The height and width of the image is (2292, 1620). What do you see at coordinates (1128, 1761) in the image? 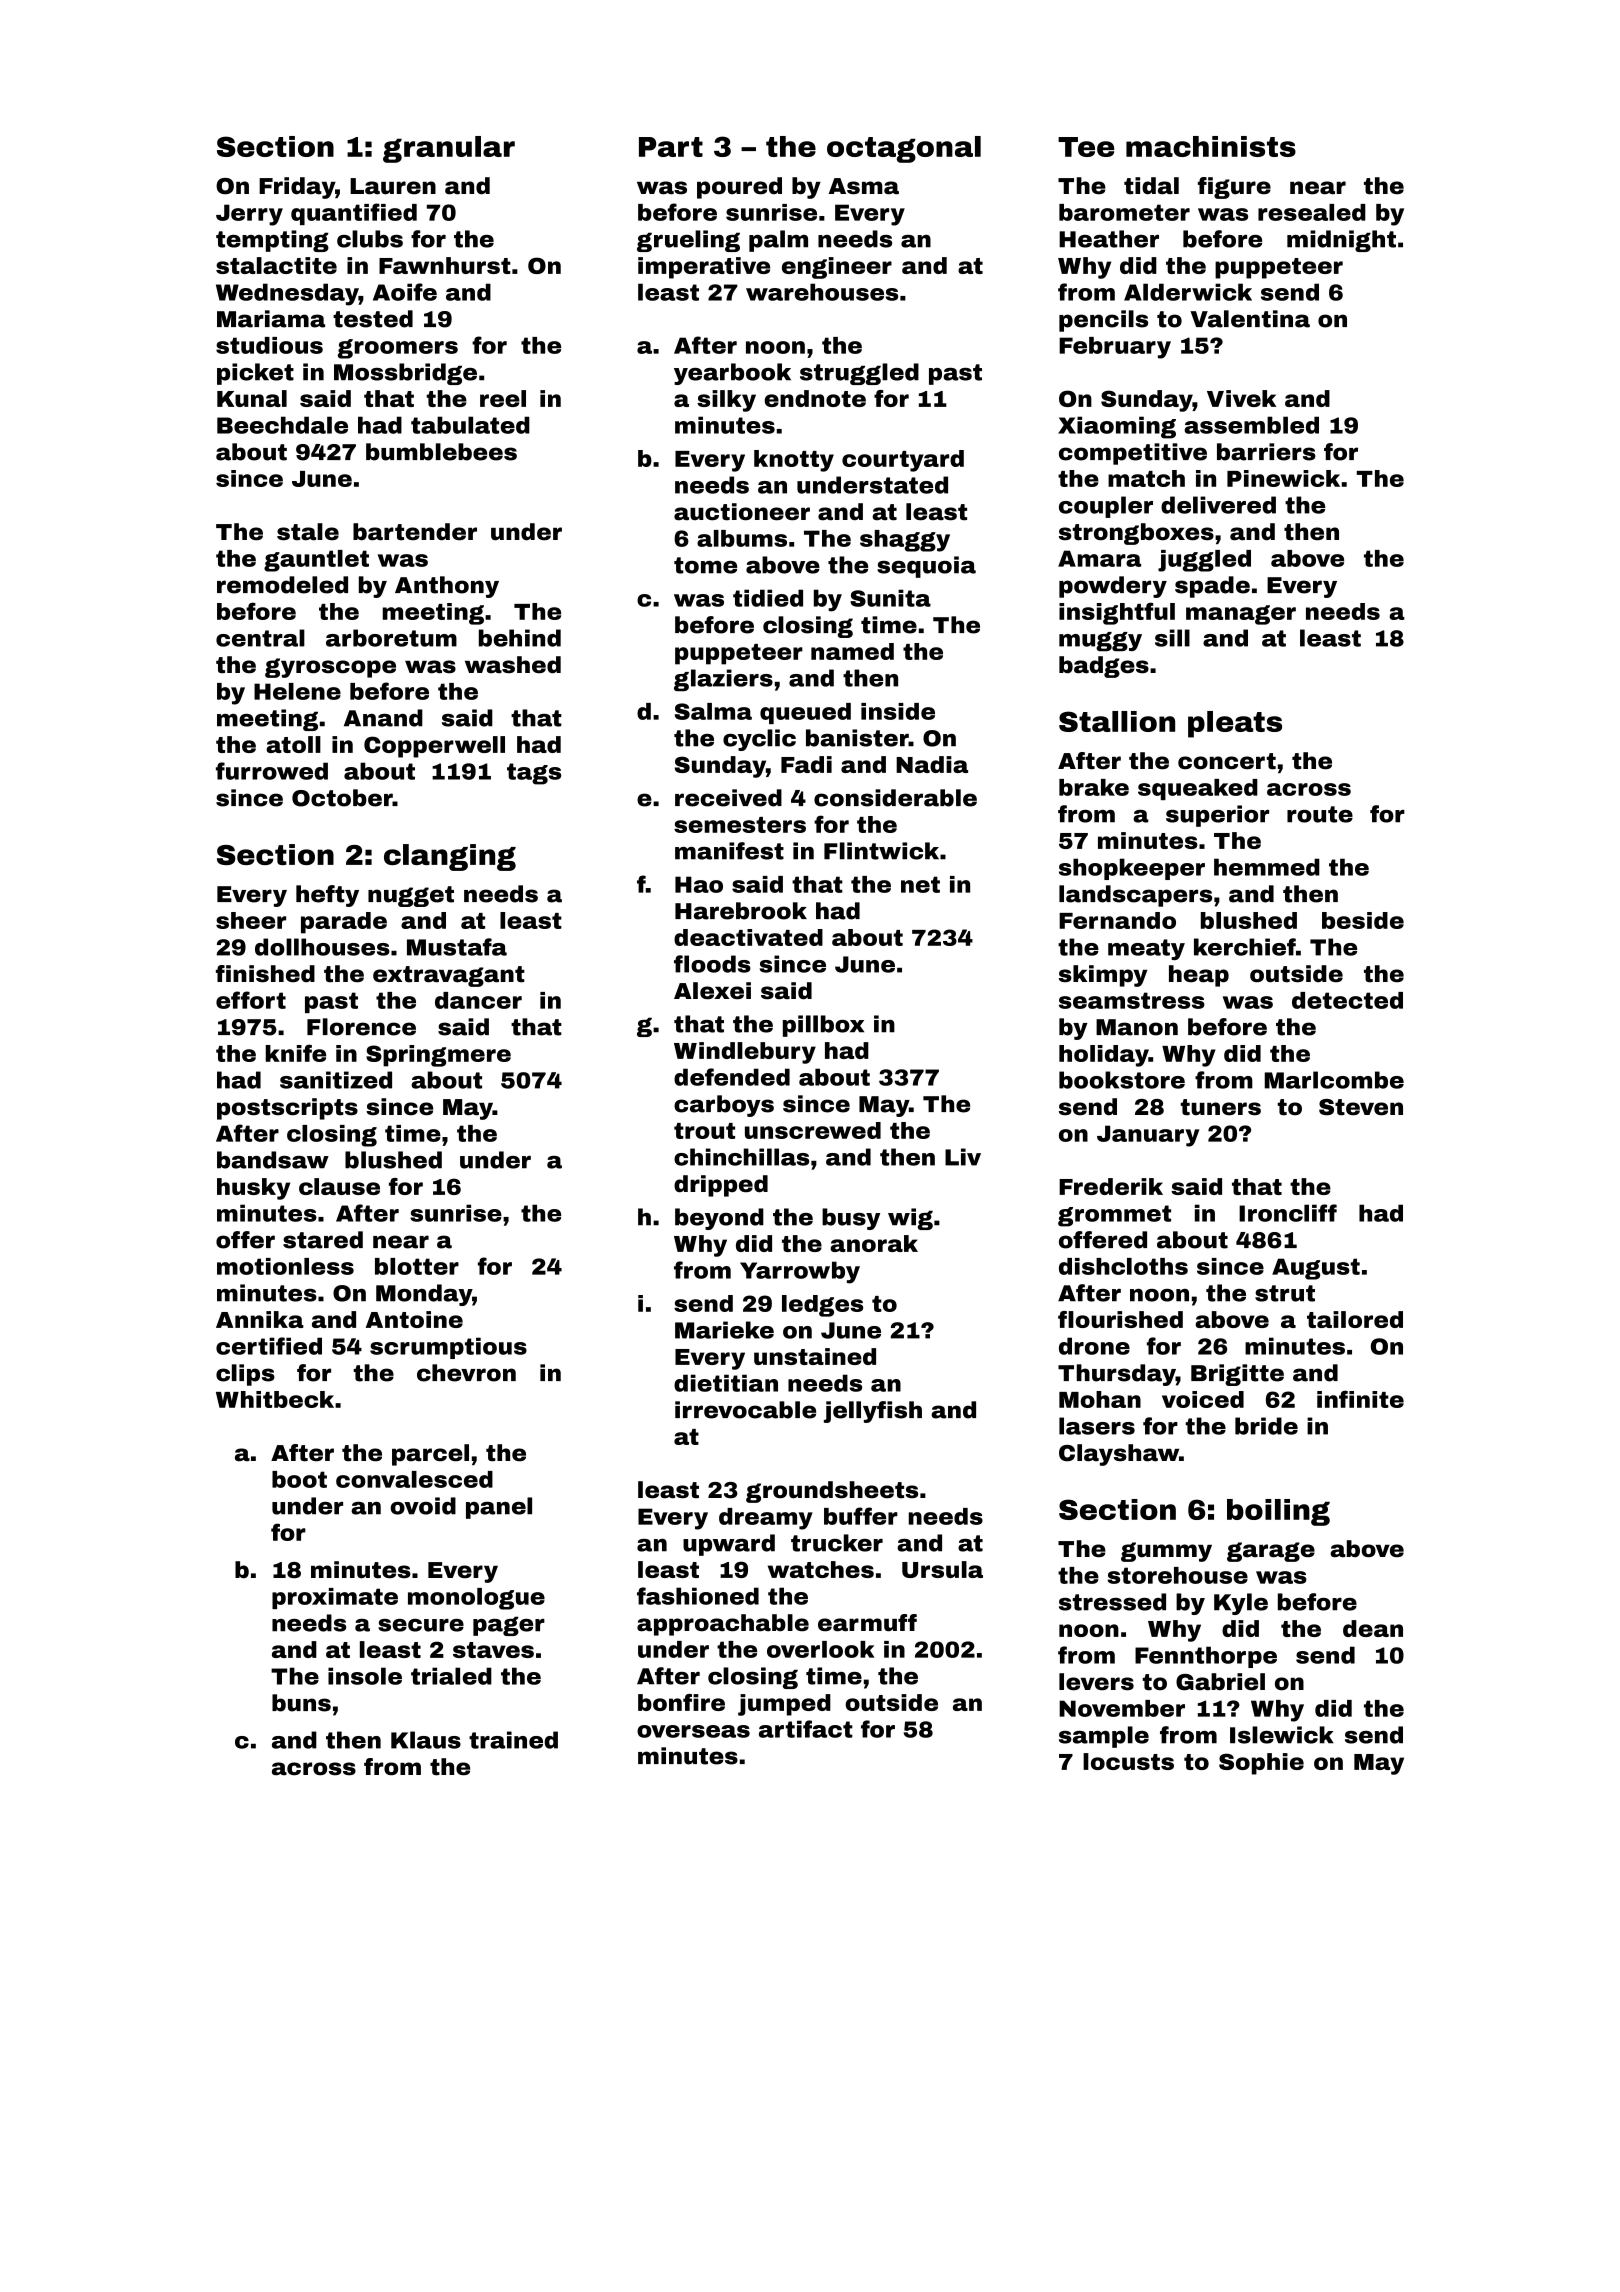
I see `locusts` at bounding box center [1128, 1761].
